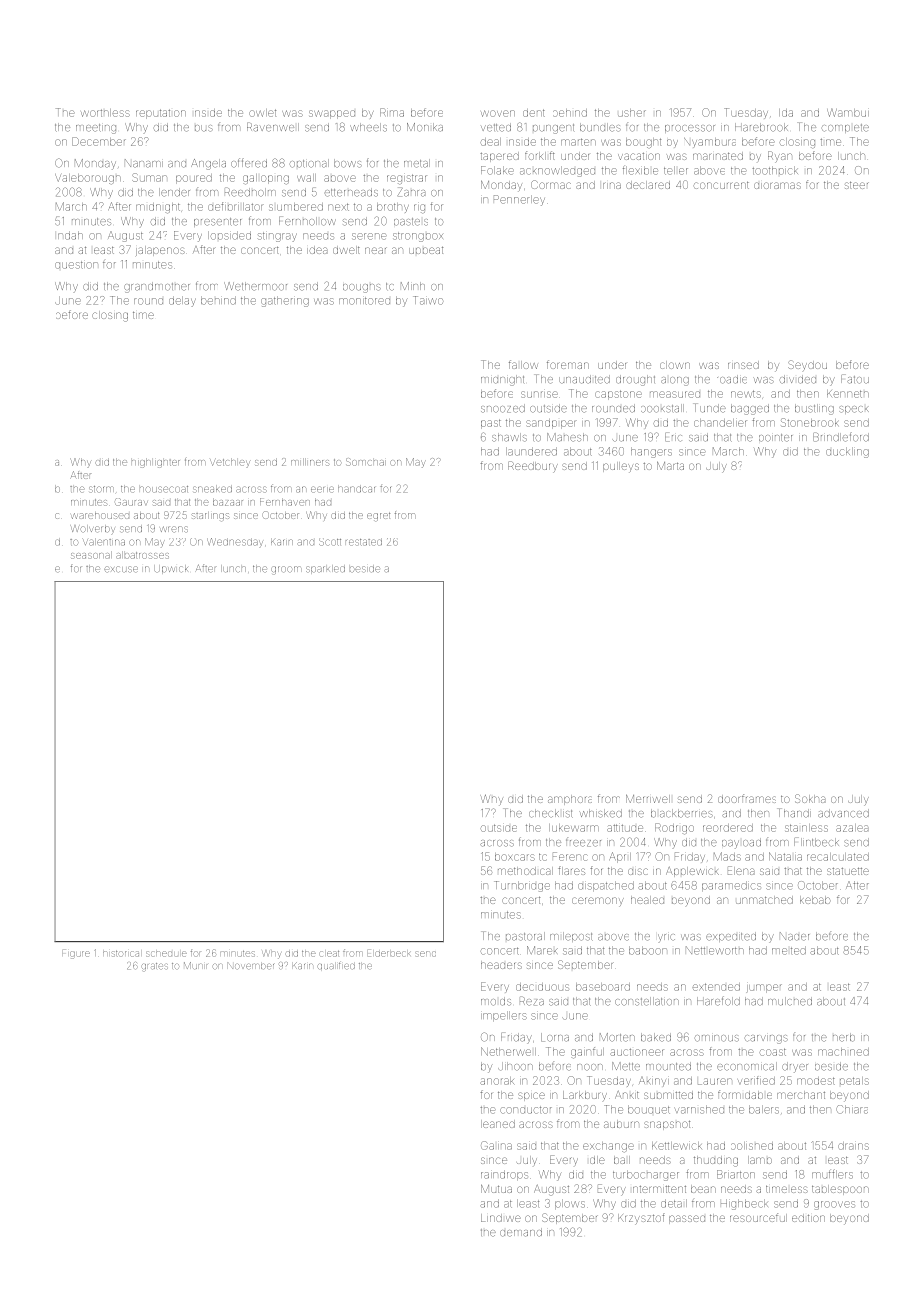 This page has width=924, height=1308. What do you see at coordinates (501, 1218) in the page?
I see `Lindiwe` at bounding box center [501, 1218].
